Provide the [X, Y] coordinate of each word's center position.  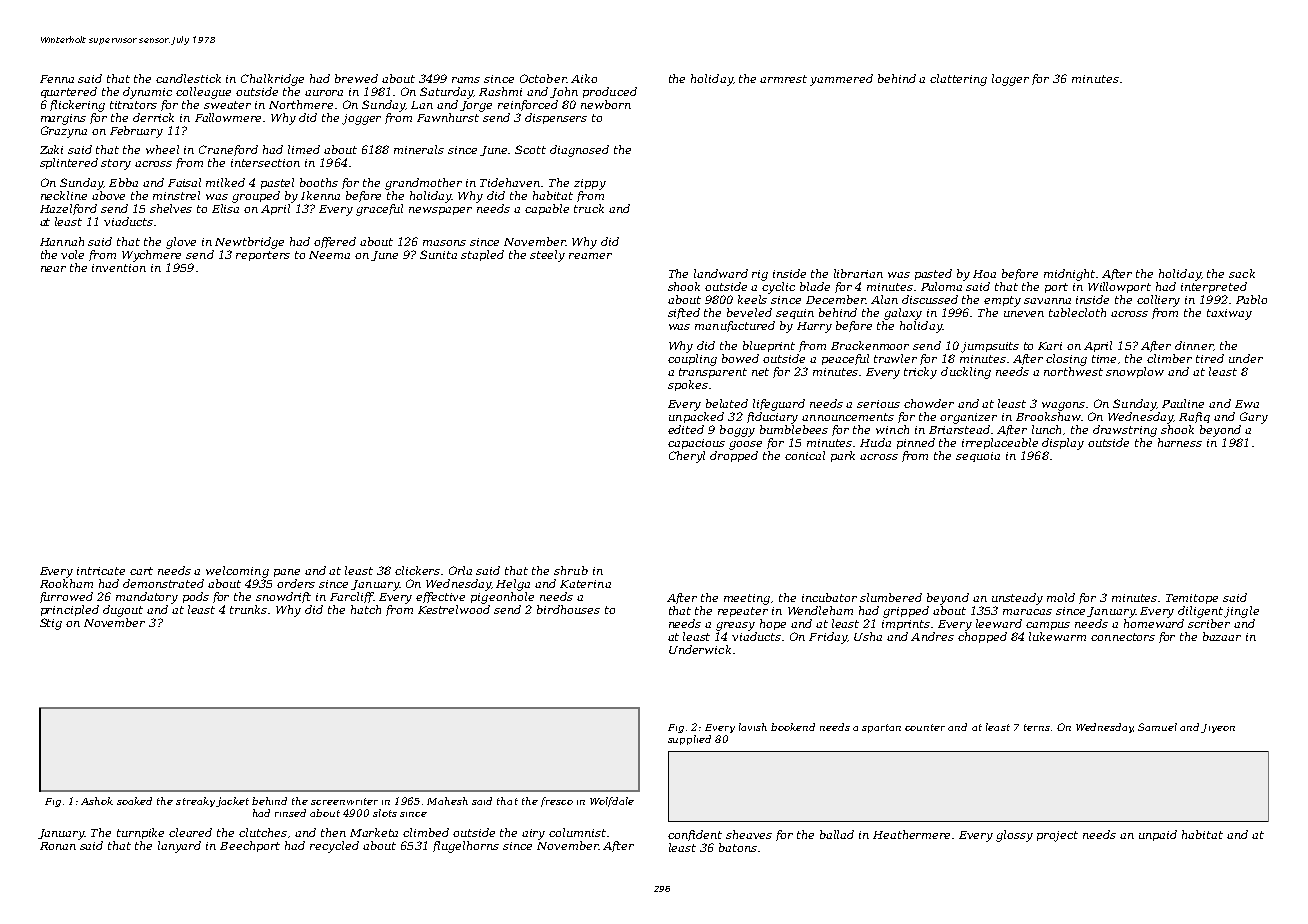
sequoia [978, 457]
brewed [356, 78]
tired [1210, 358]
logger [1010, 80]
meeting [747, 599]
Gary [1254, 418]
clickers [417, 570]
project [1057, 836]
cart [141, 571]
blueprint [769, 346]
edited [686, 429]
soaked [134, 801]
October [543, 78]
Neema [329, 255]
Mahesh [447, 801]
